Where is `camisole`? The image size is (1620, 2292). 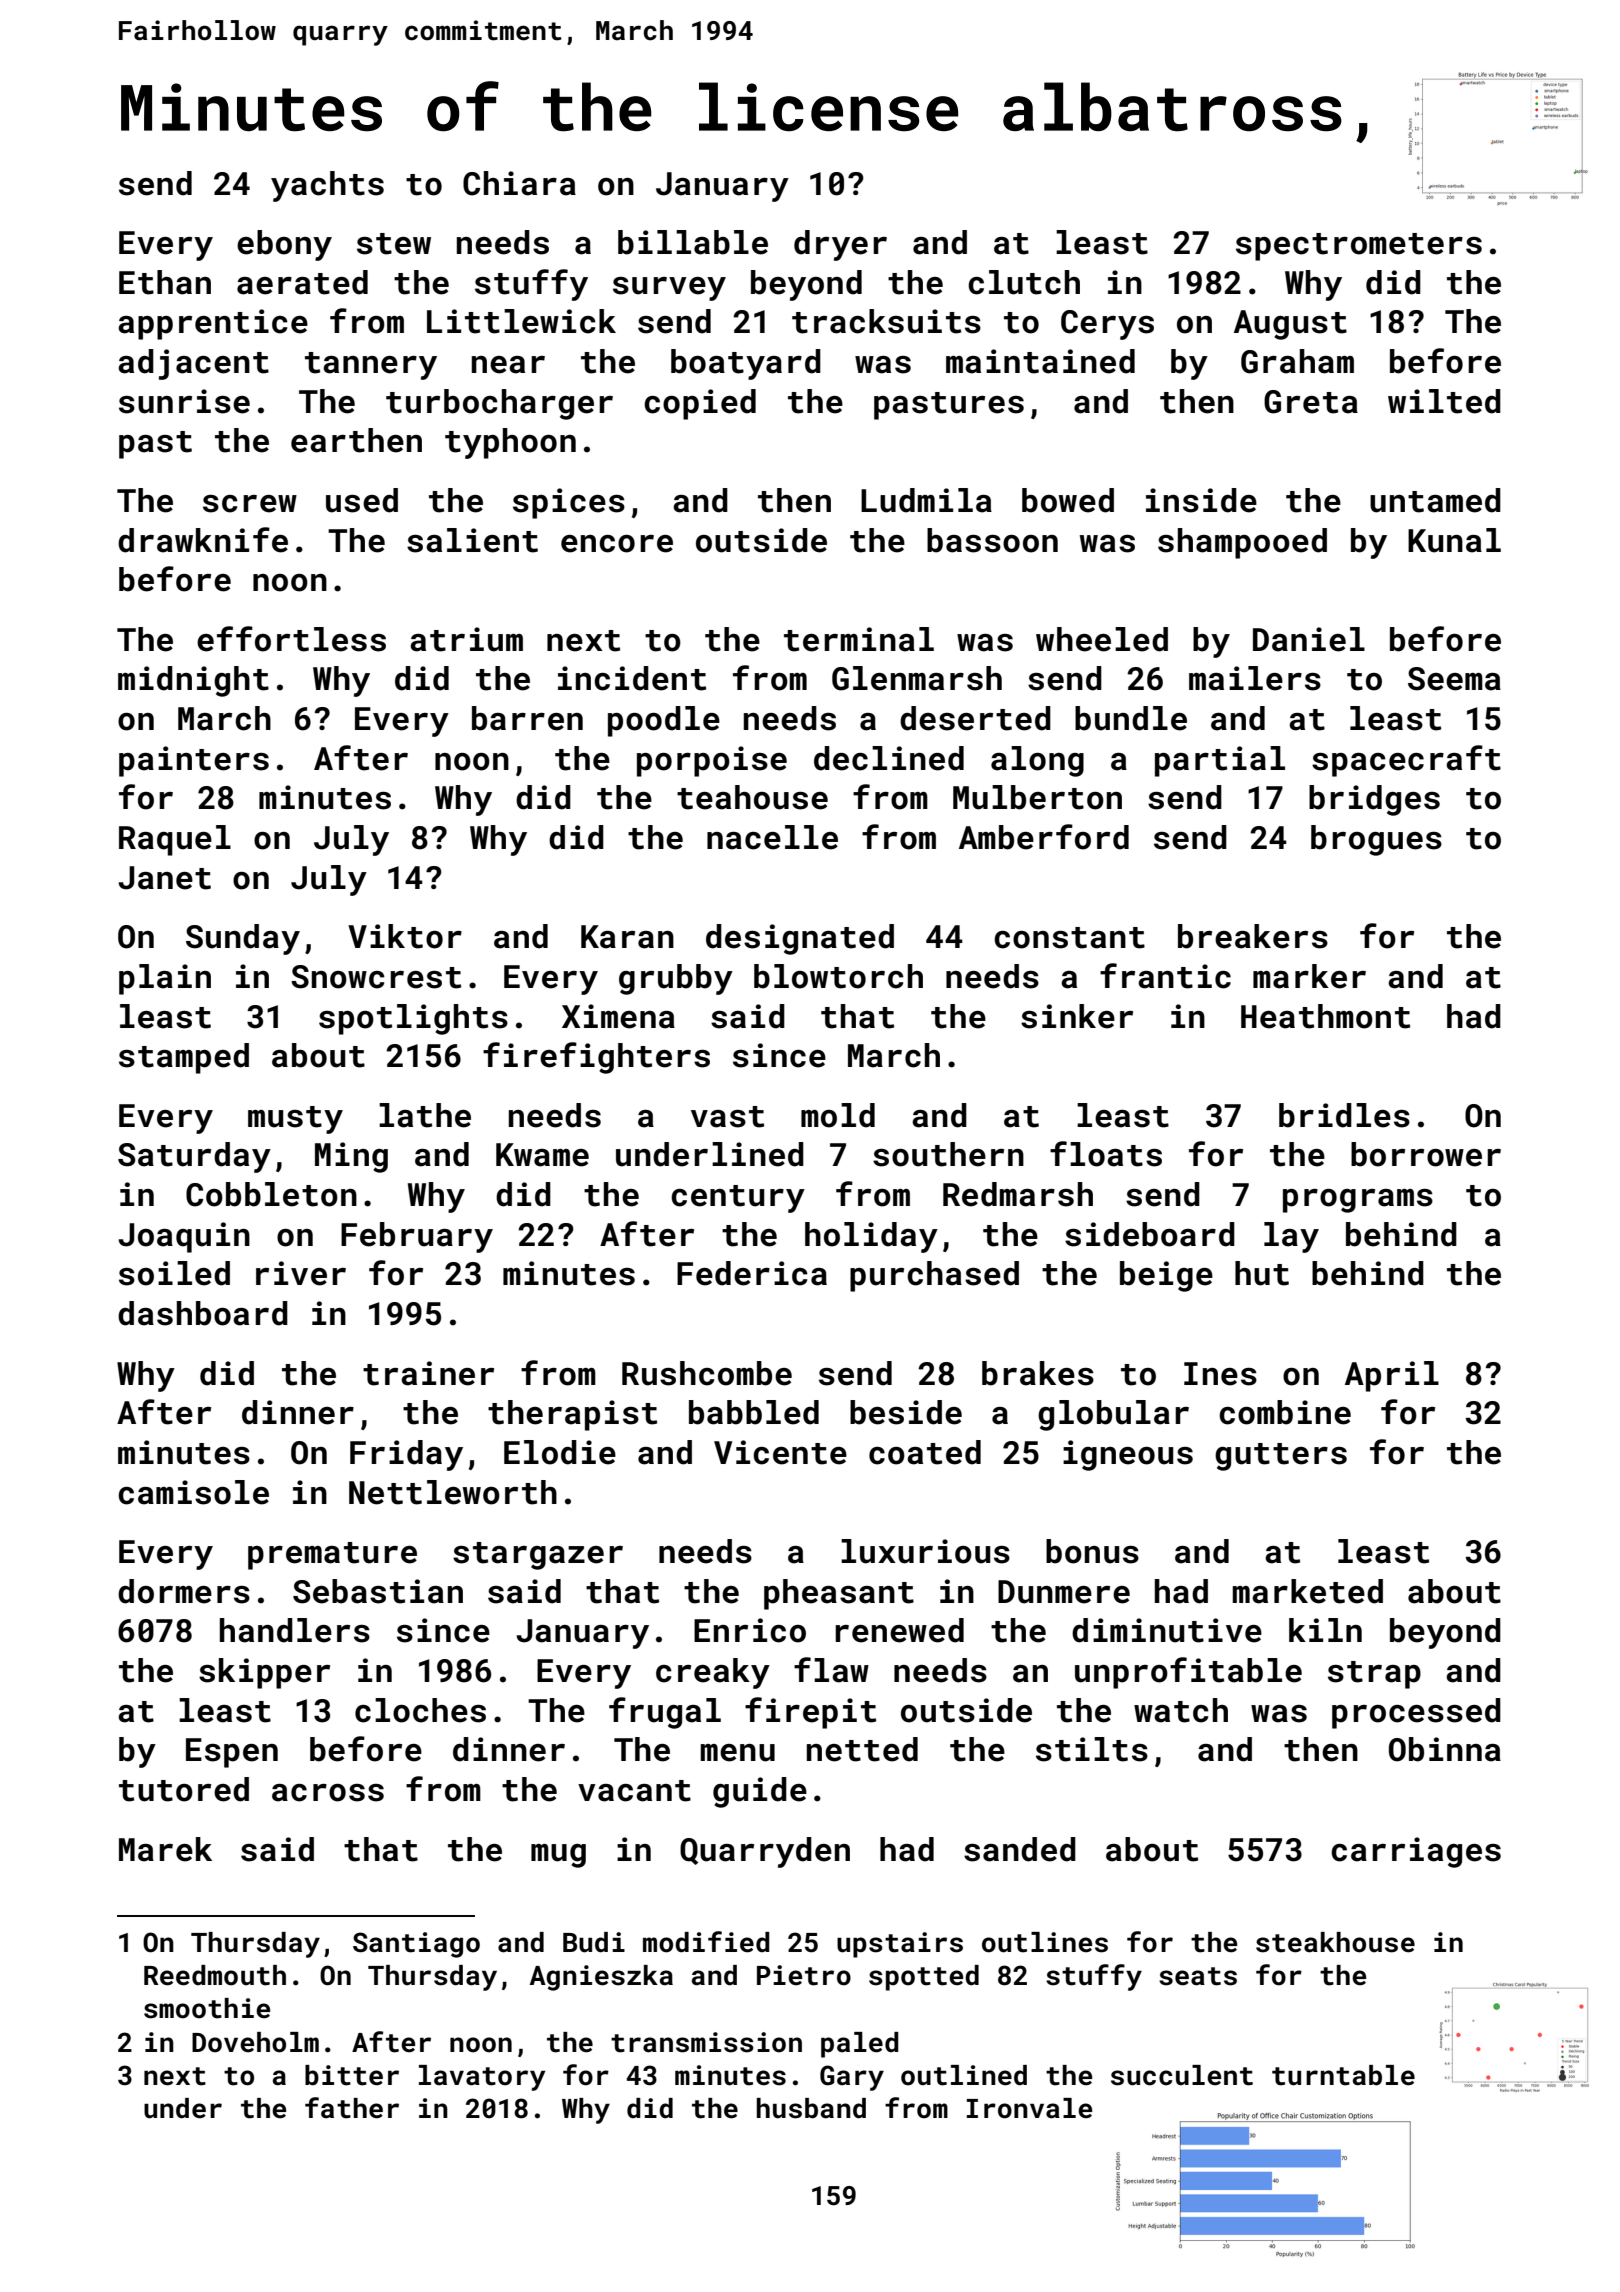 camisole is located at coordinates (193, 1492).
